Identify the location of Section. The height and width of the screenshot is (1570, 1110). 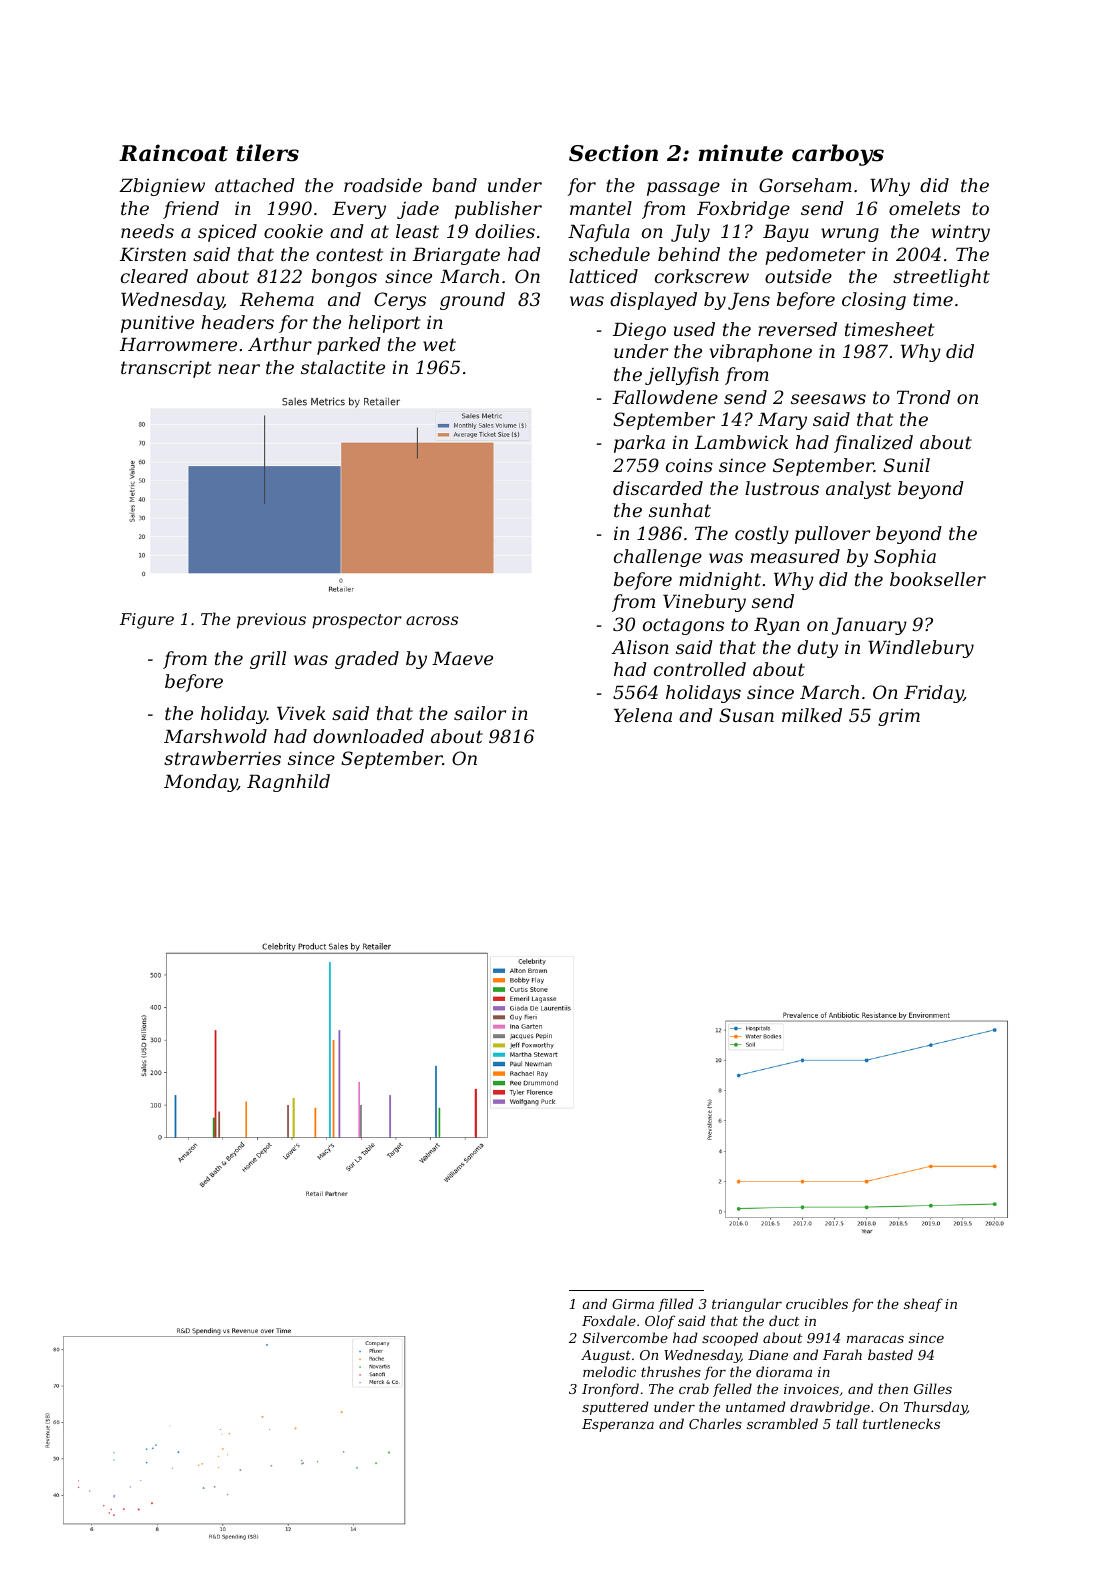
(613, 153).
